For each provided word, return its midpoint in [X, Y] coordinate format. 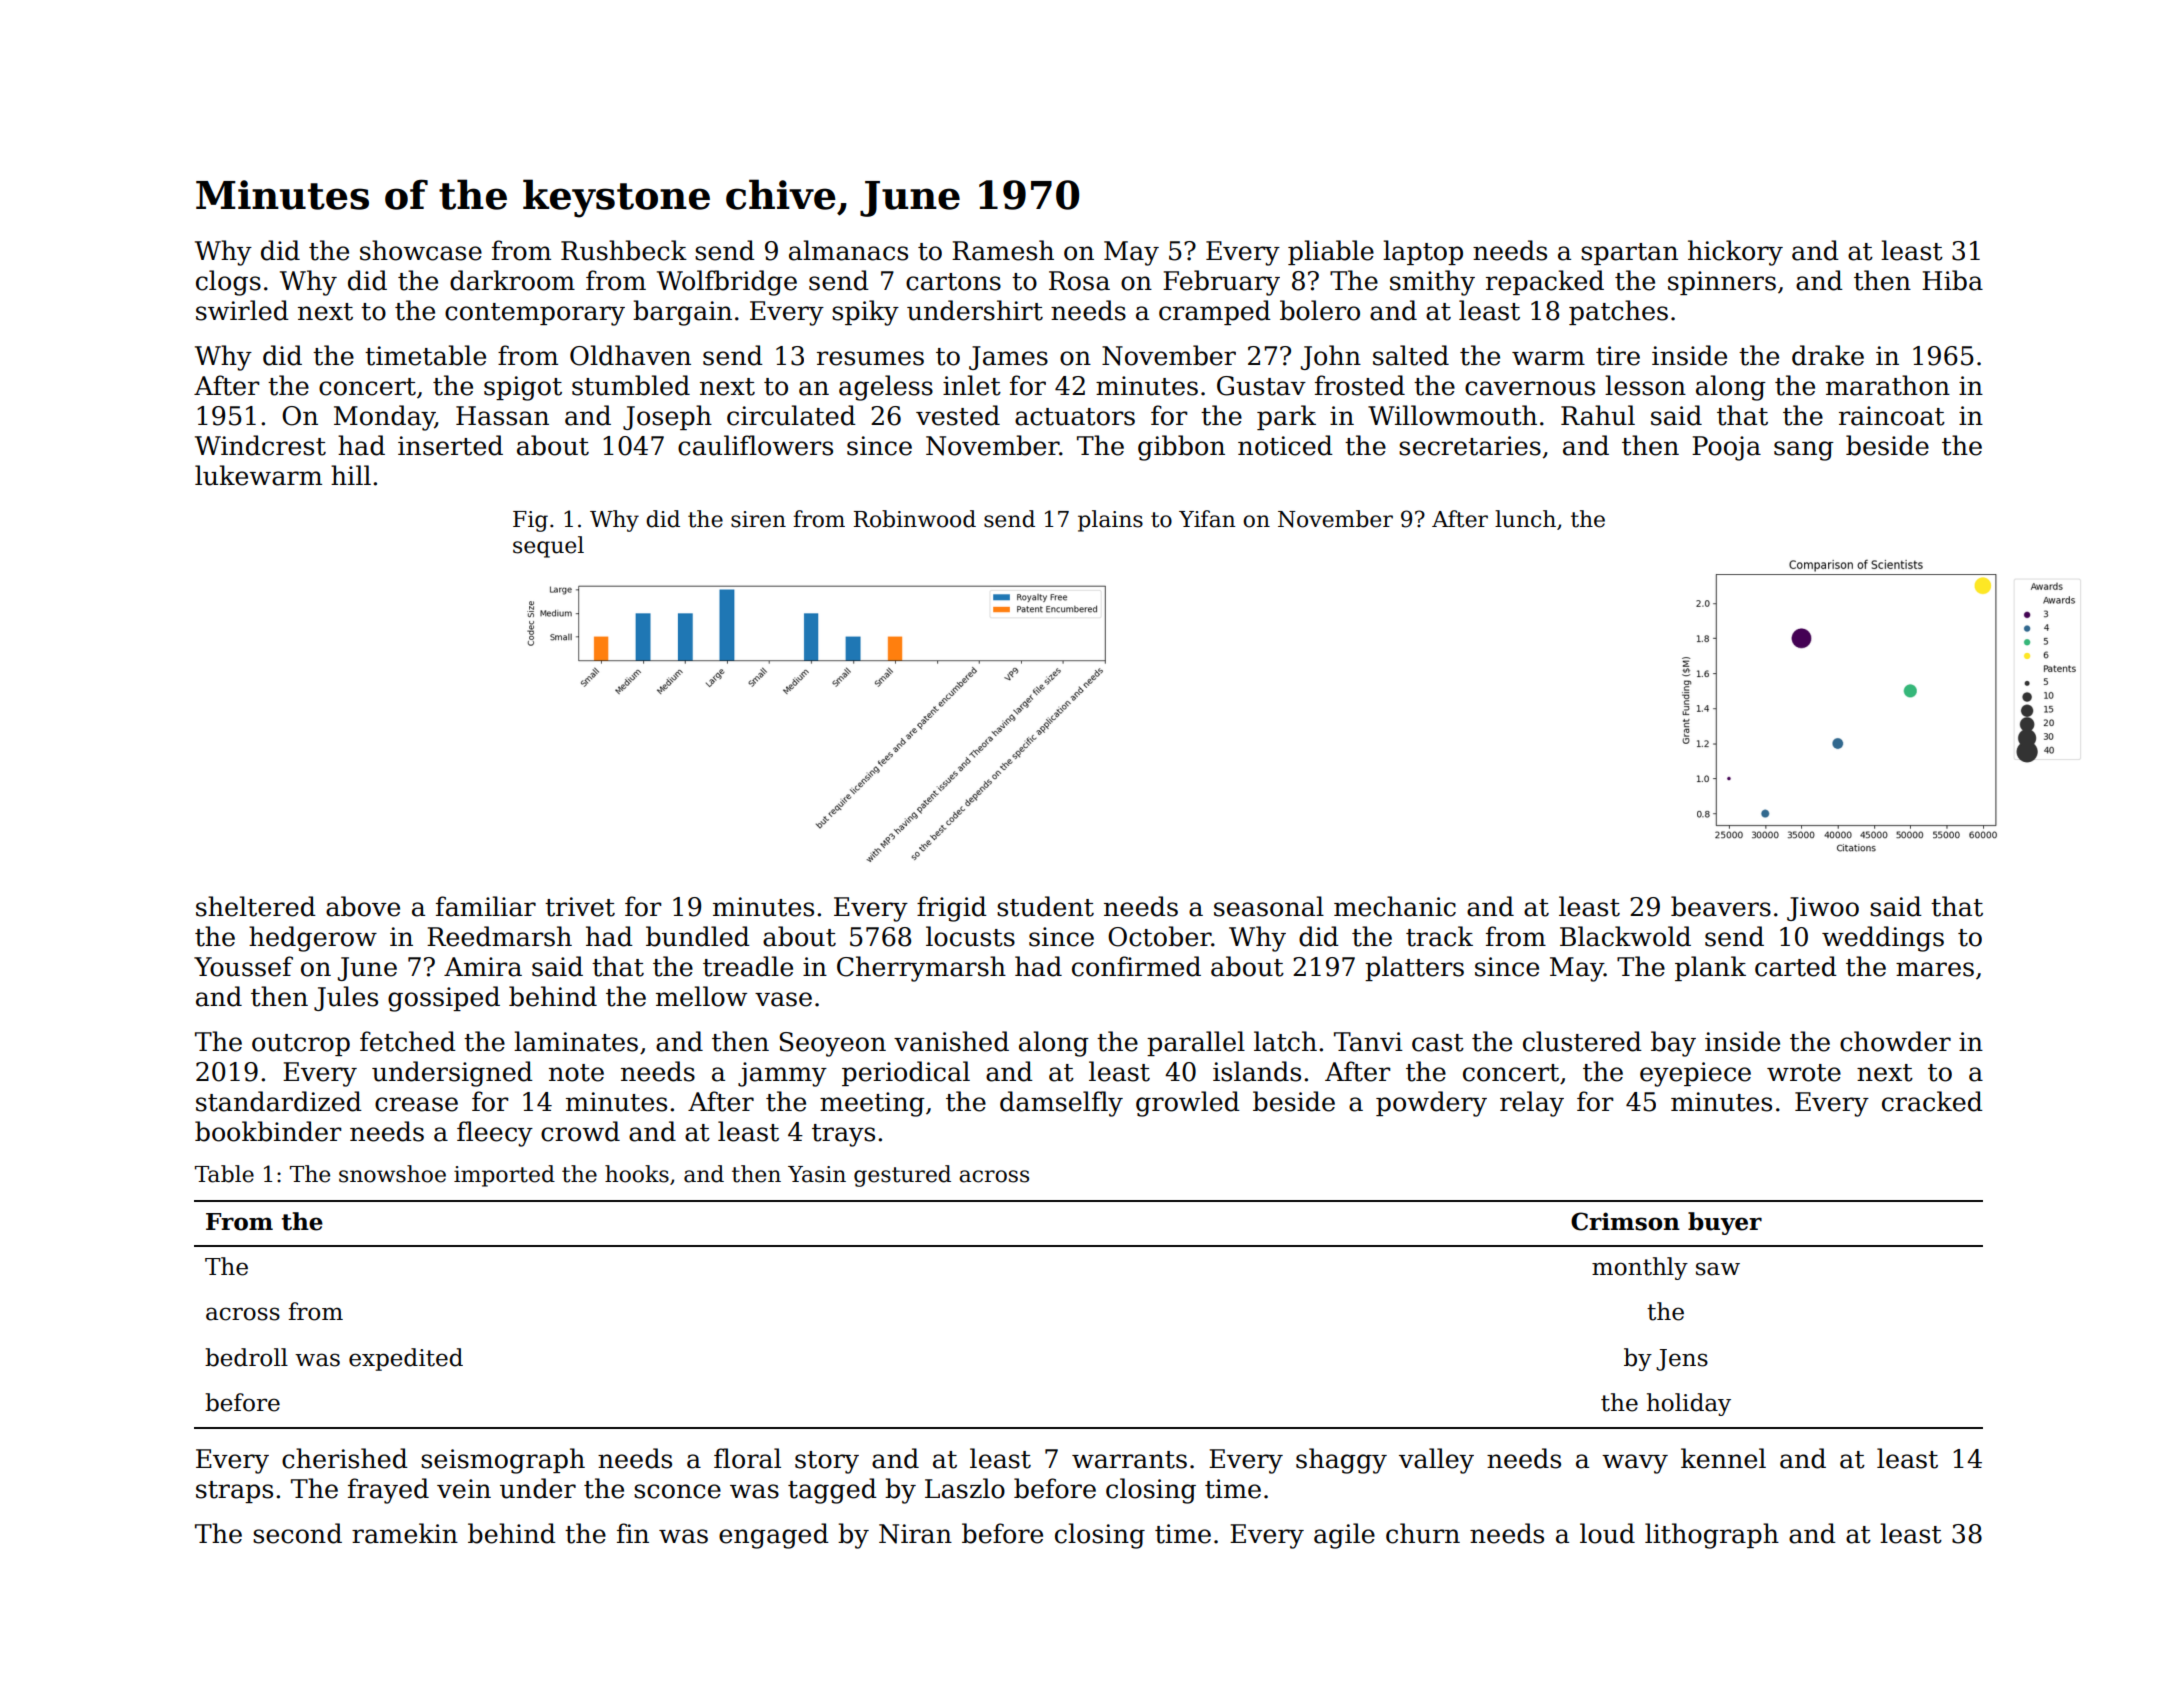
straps [234, 1492]
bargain [682, 313]
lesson [1645, 385]
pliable [1331, 252]
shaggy [1341, 1461]
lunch [1525, 519]
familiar [486, 906]
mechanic [1395, 906]
